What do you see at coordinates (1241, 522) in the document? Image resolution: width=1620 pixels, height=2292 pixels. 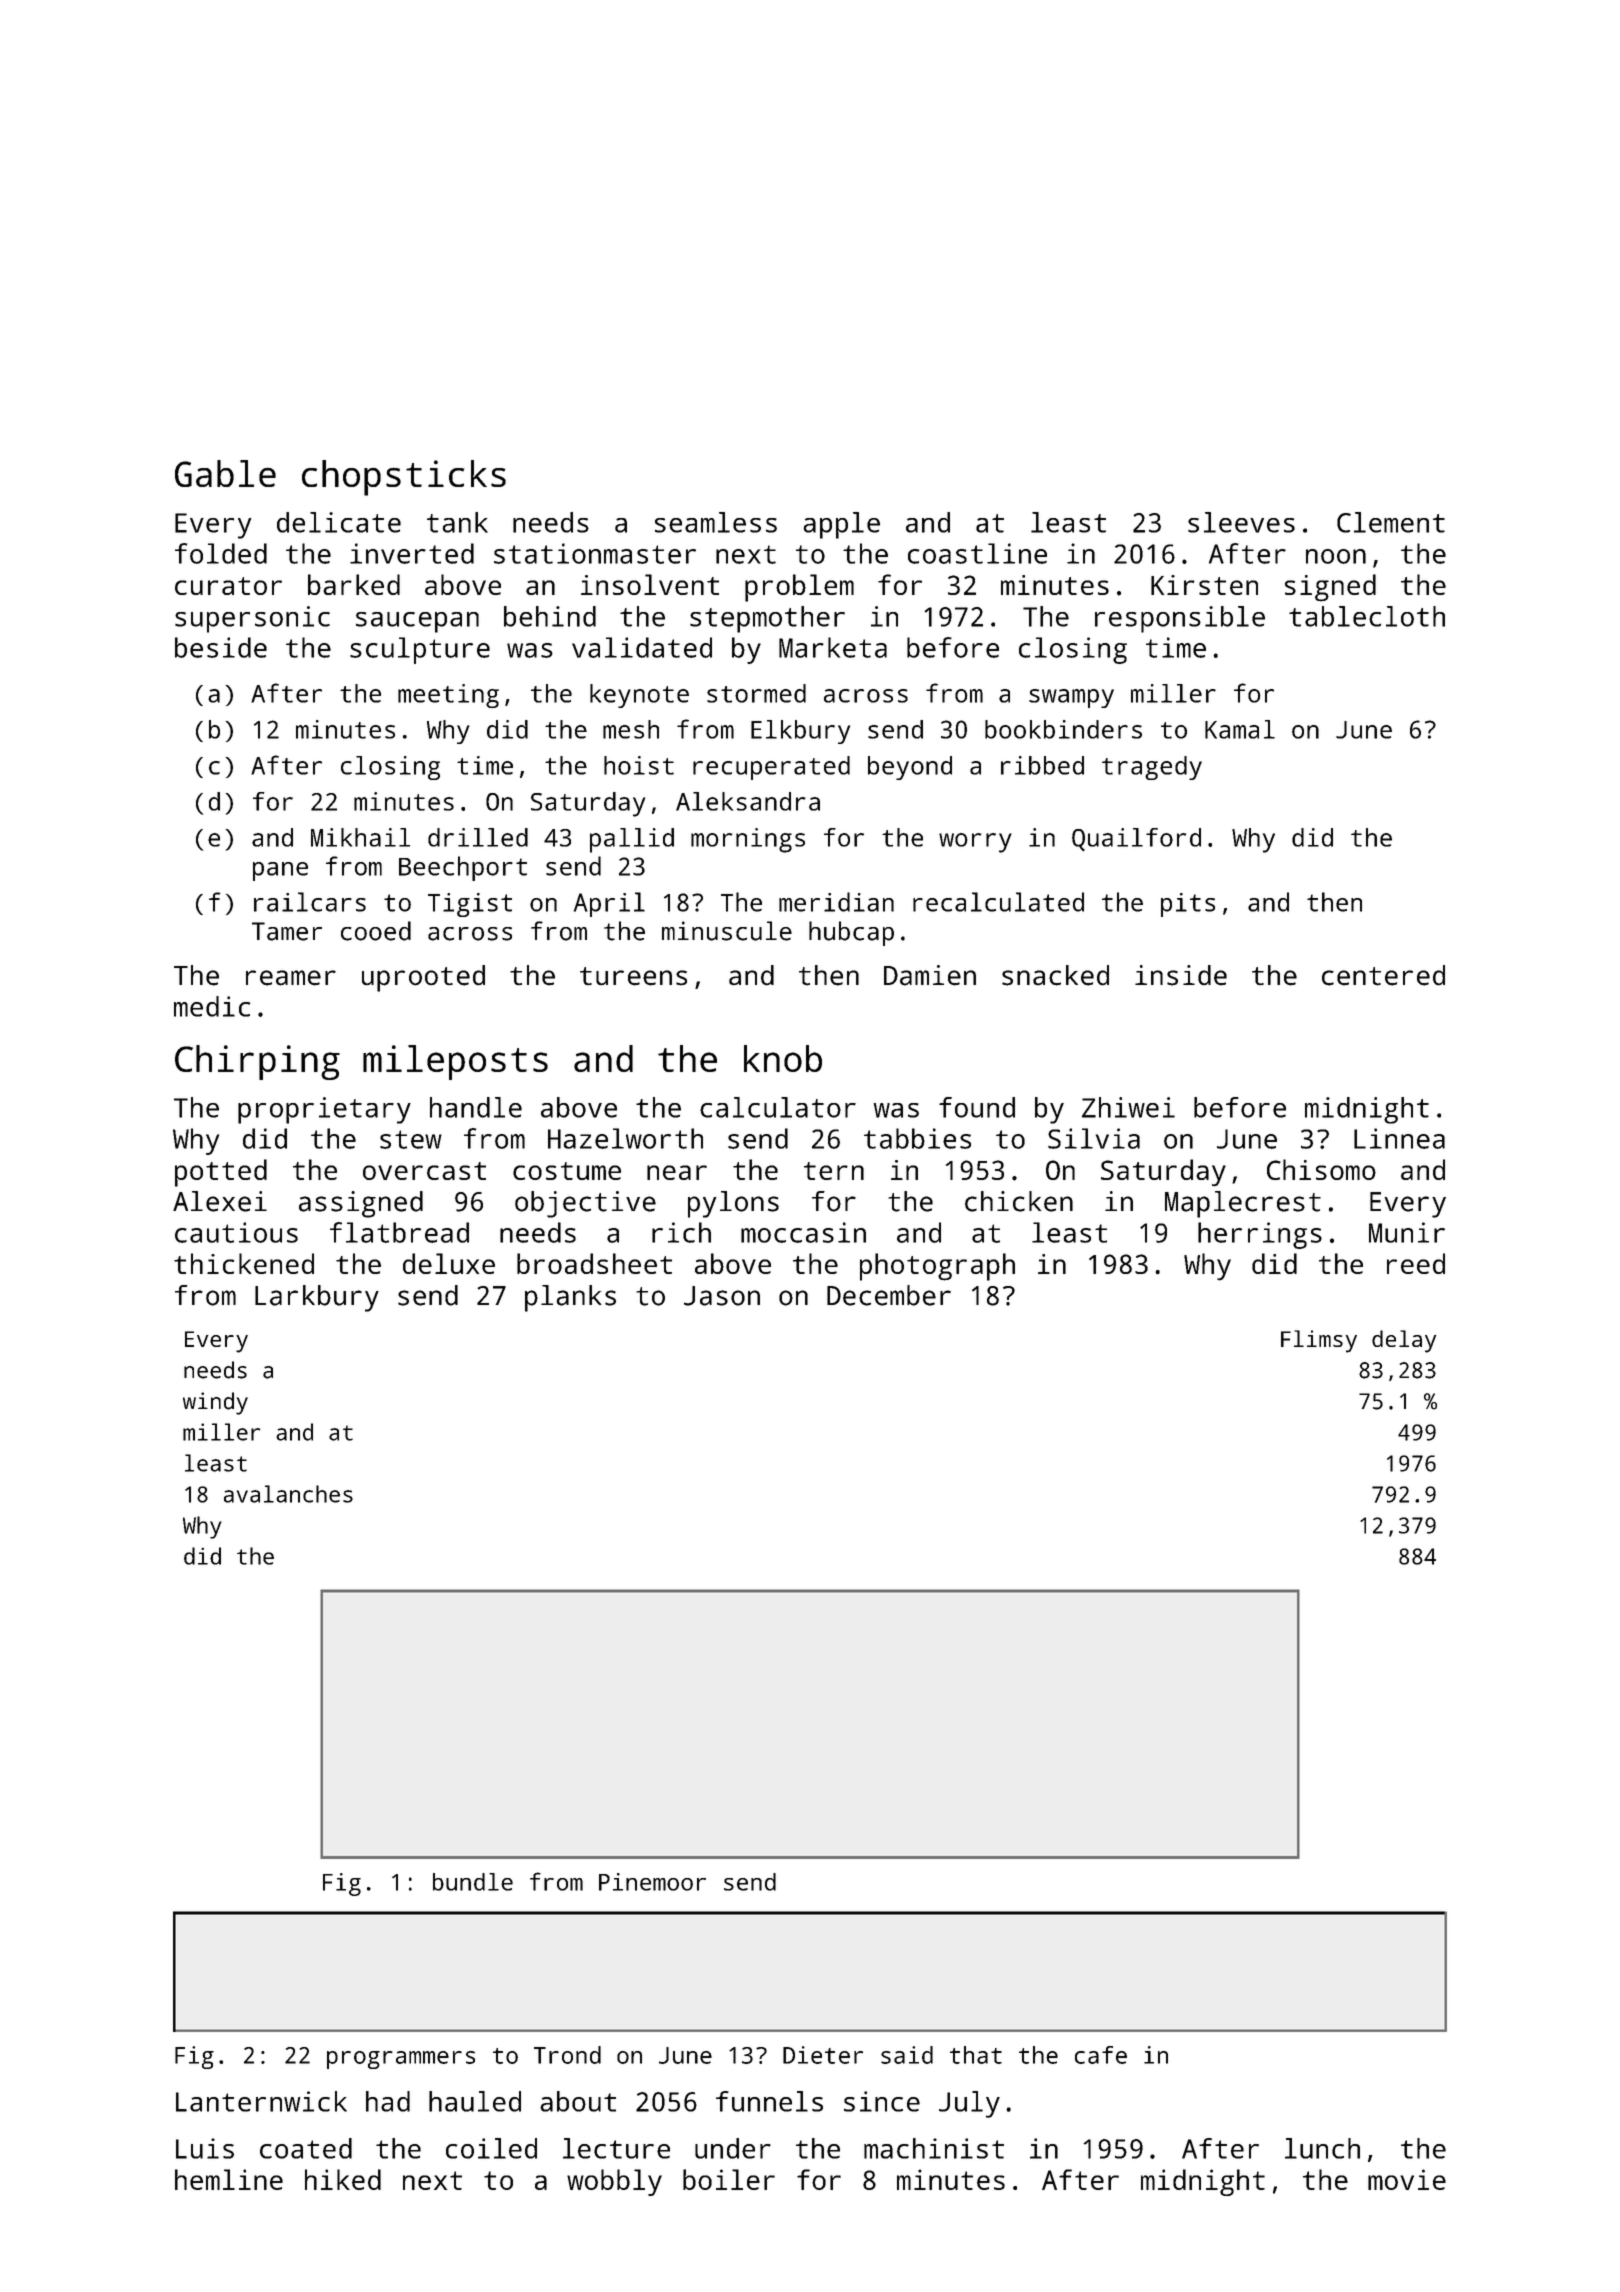 I see `sleeves` at bounding box center [1241, 522].
